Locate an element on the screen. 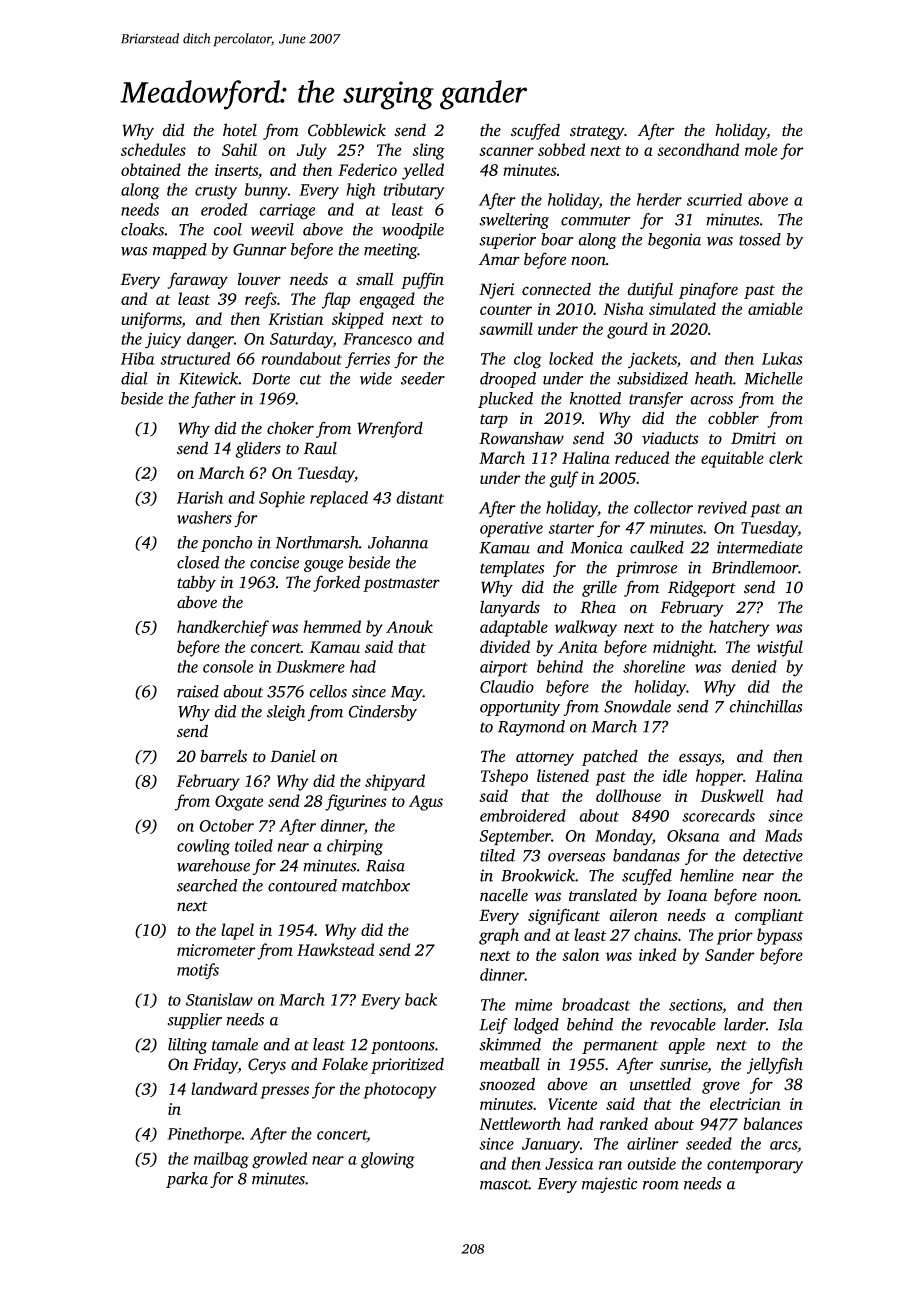  sections is located at coordinates (695, 1005).
